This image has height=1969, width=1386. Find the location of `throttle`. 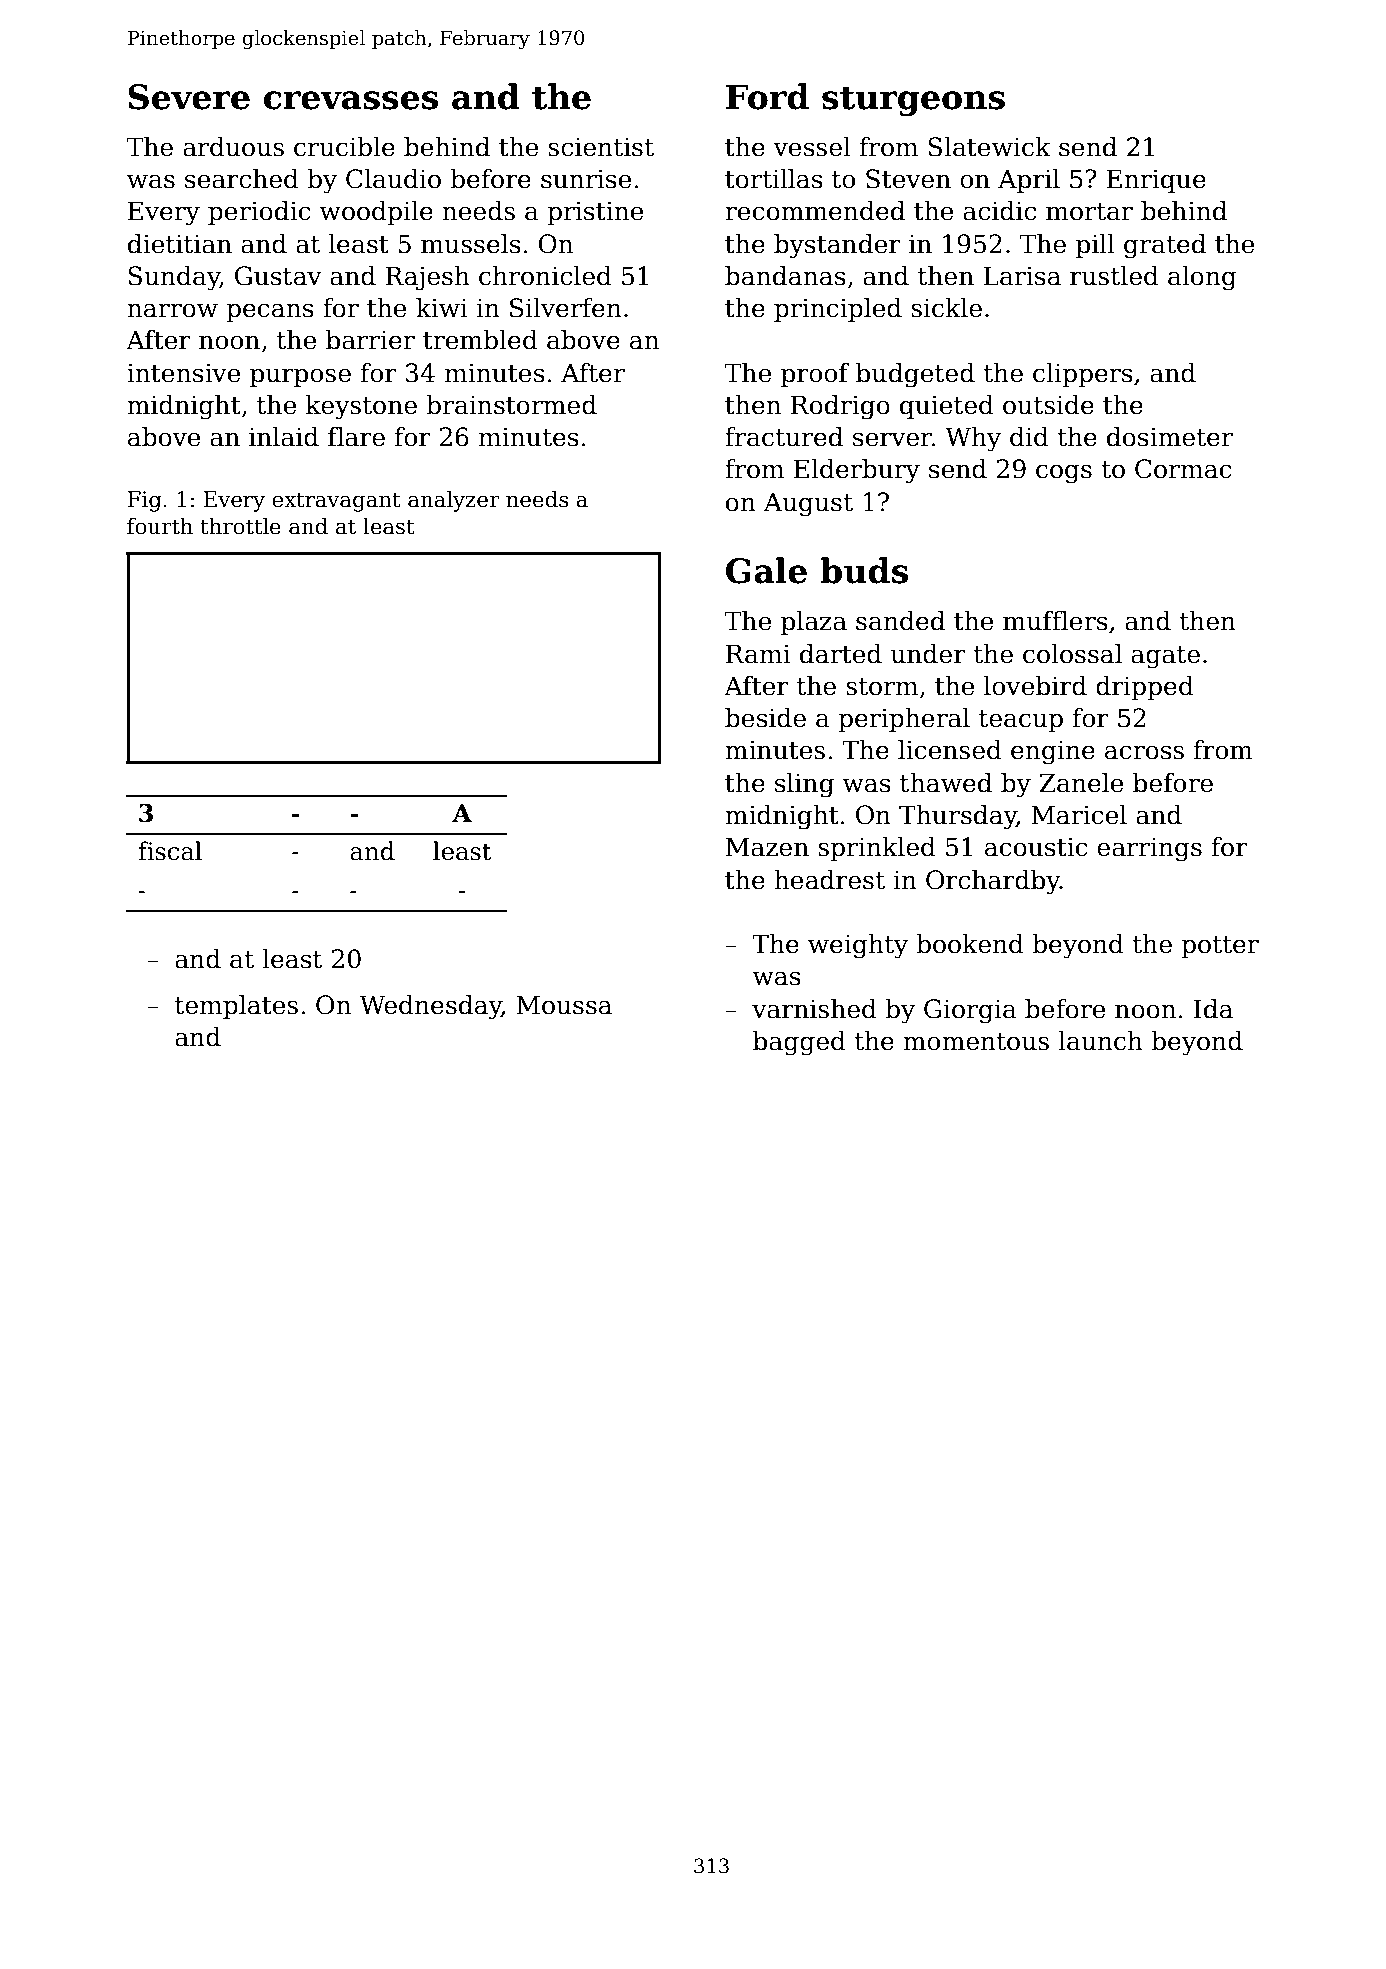

throttle is located at coordinates (240, 526).
